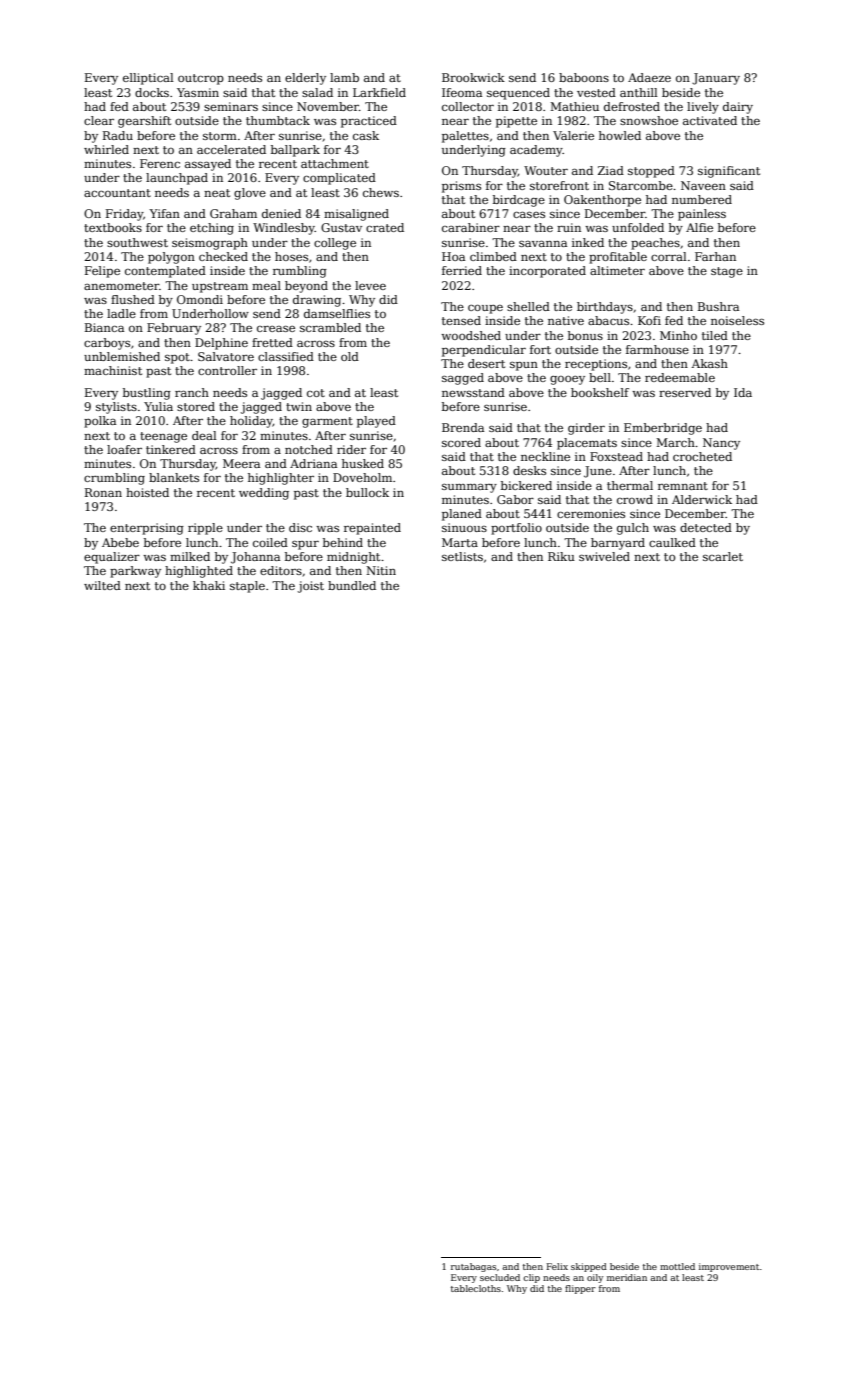 This screenshot has height=1400, width=849. I want to click on tablecloths, so click(476, 1288).
